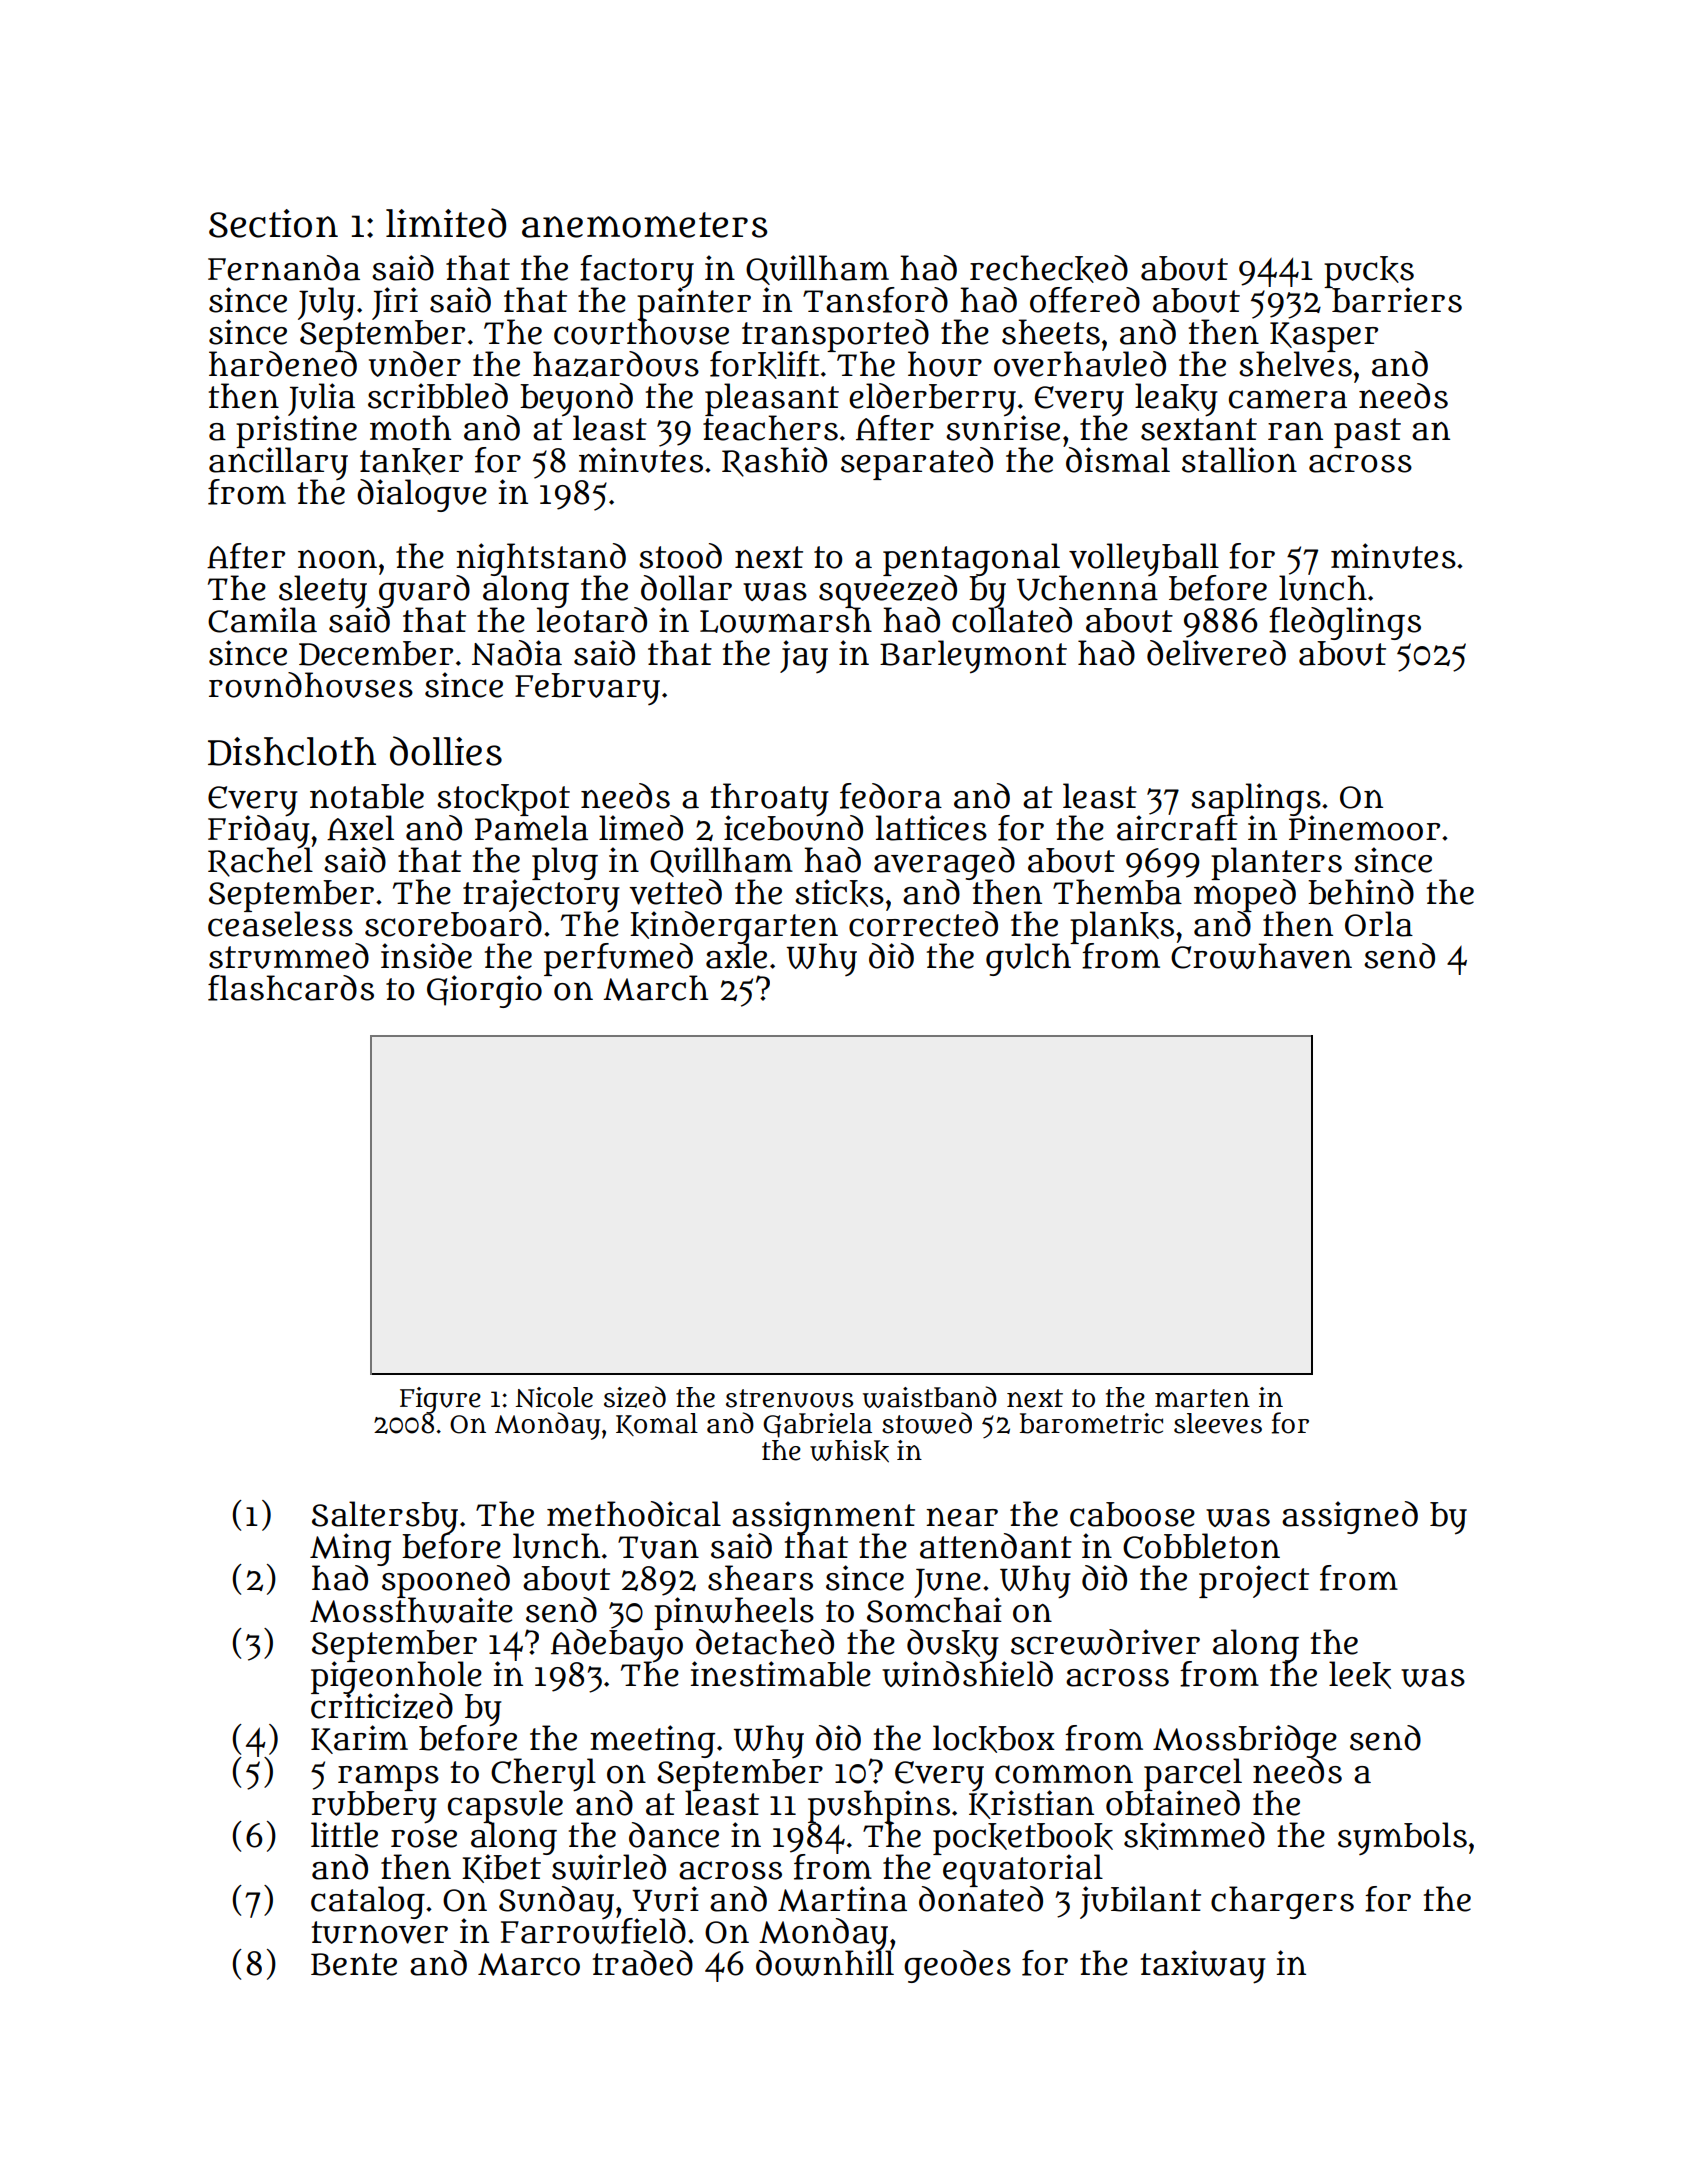 This screenshot has height=2178, width=1683. I want to click on assignment, so click(823, 1517).
